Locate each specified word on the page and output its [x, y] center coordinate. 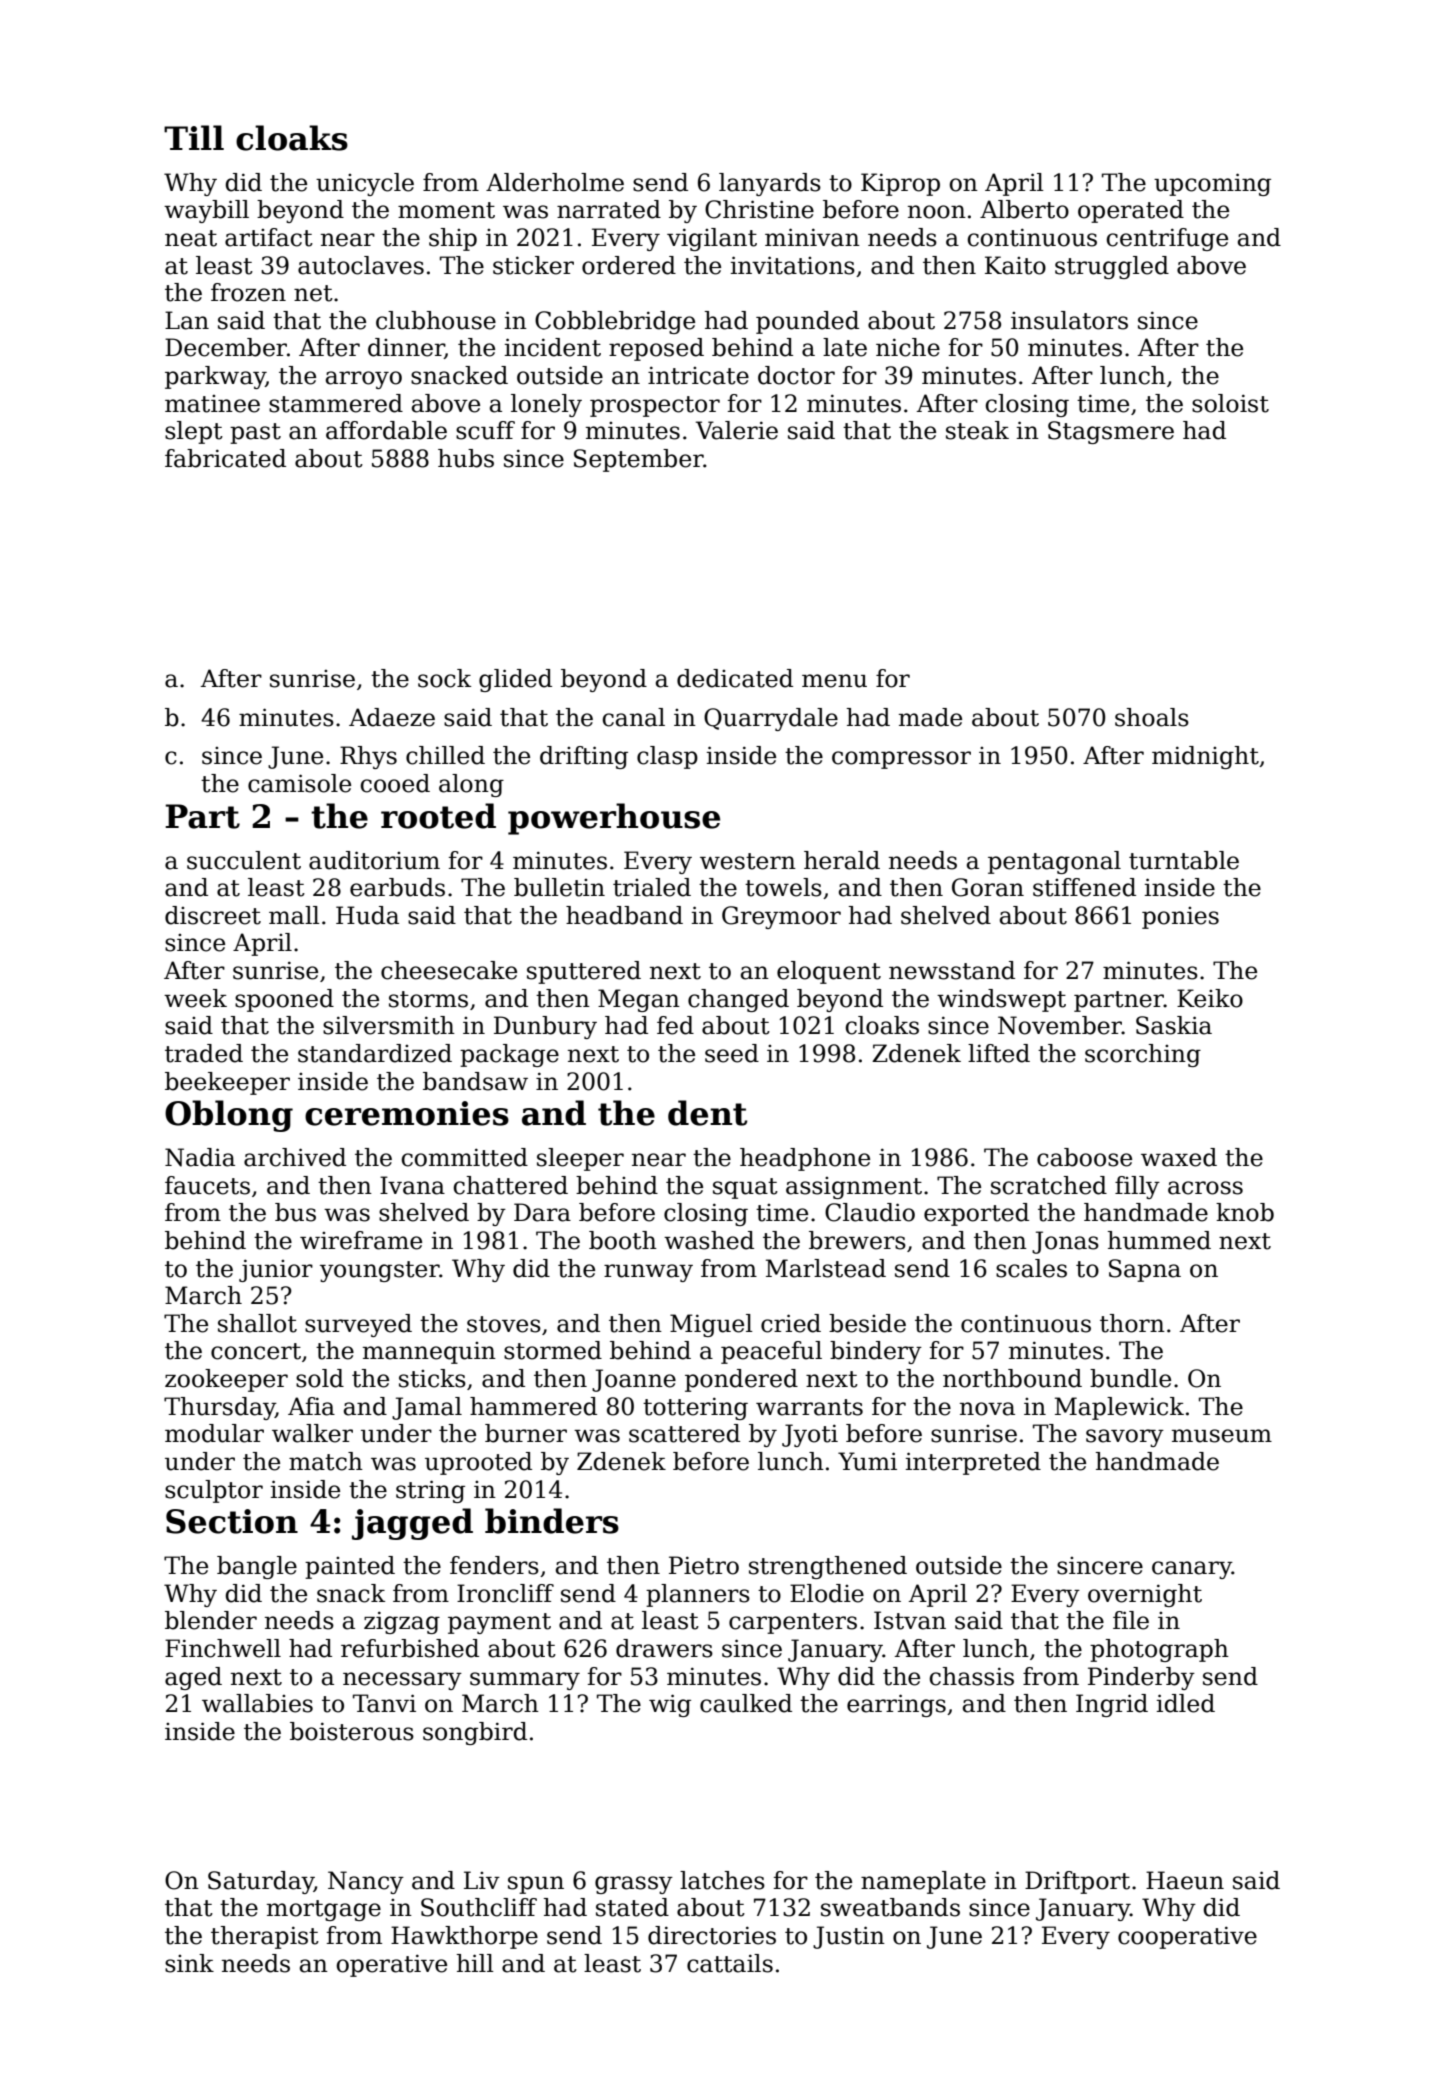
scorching [1143, 1055]
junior [276, 1270]
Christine [759, 209]
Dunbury [545, 1027]
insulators [1069, 320]
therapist [265, 1937]
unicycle [365, 184]
